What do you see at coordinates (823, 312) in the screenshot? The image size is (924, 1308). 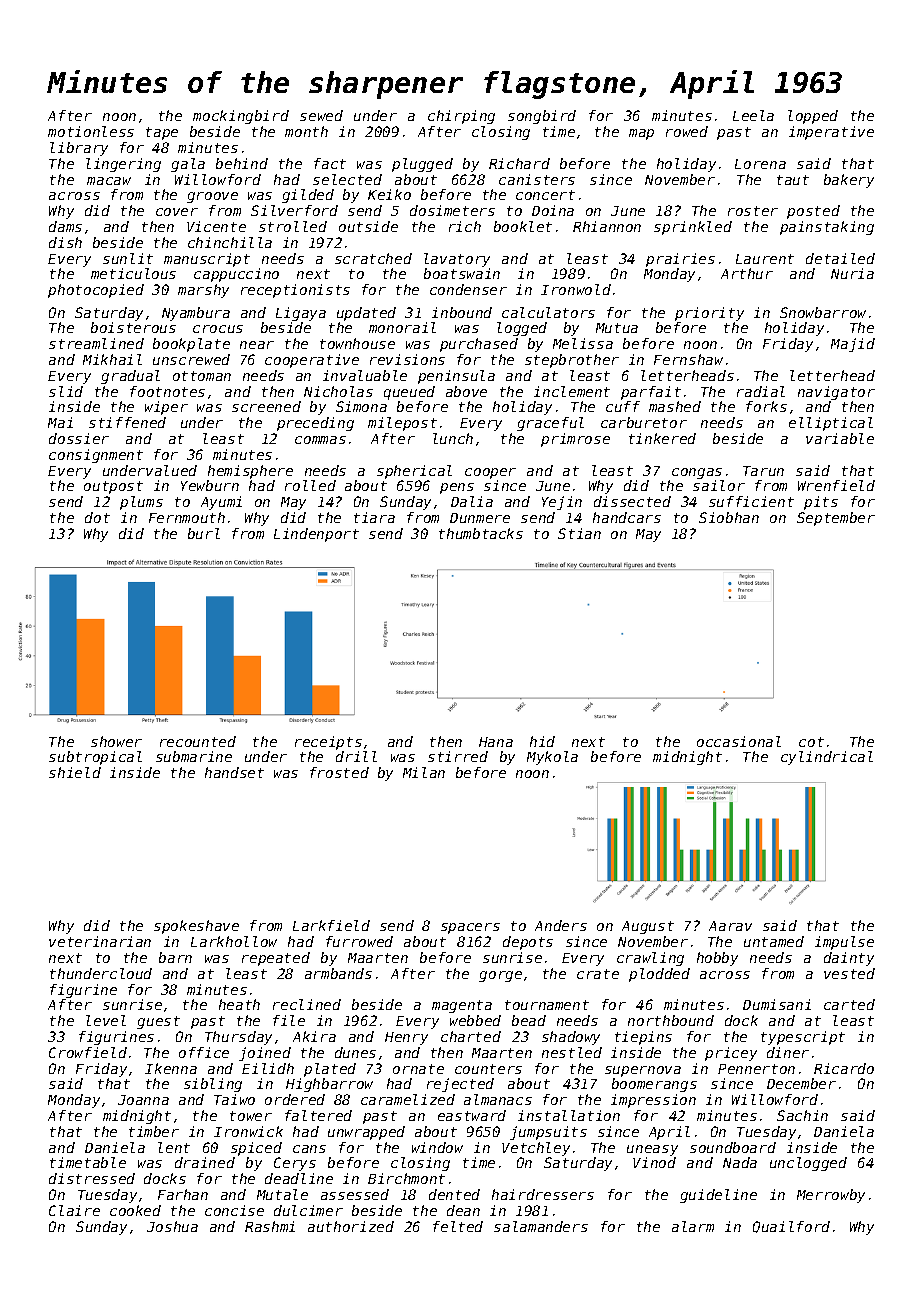 I see `Snowbarrow` at bounding box center [823, 312].
